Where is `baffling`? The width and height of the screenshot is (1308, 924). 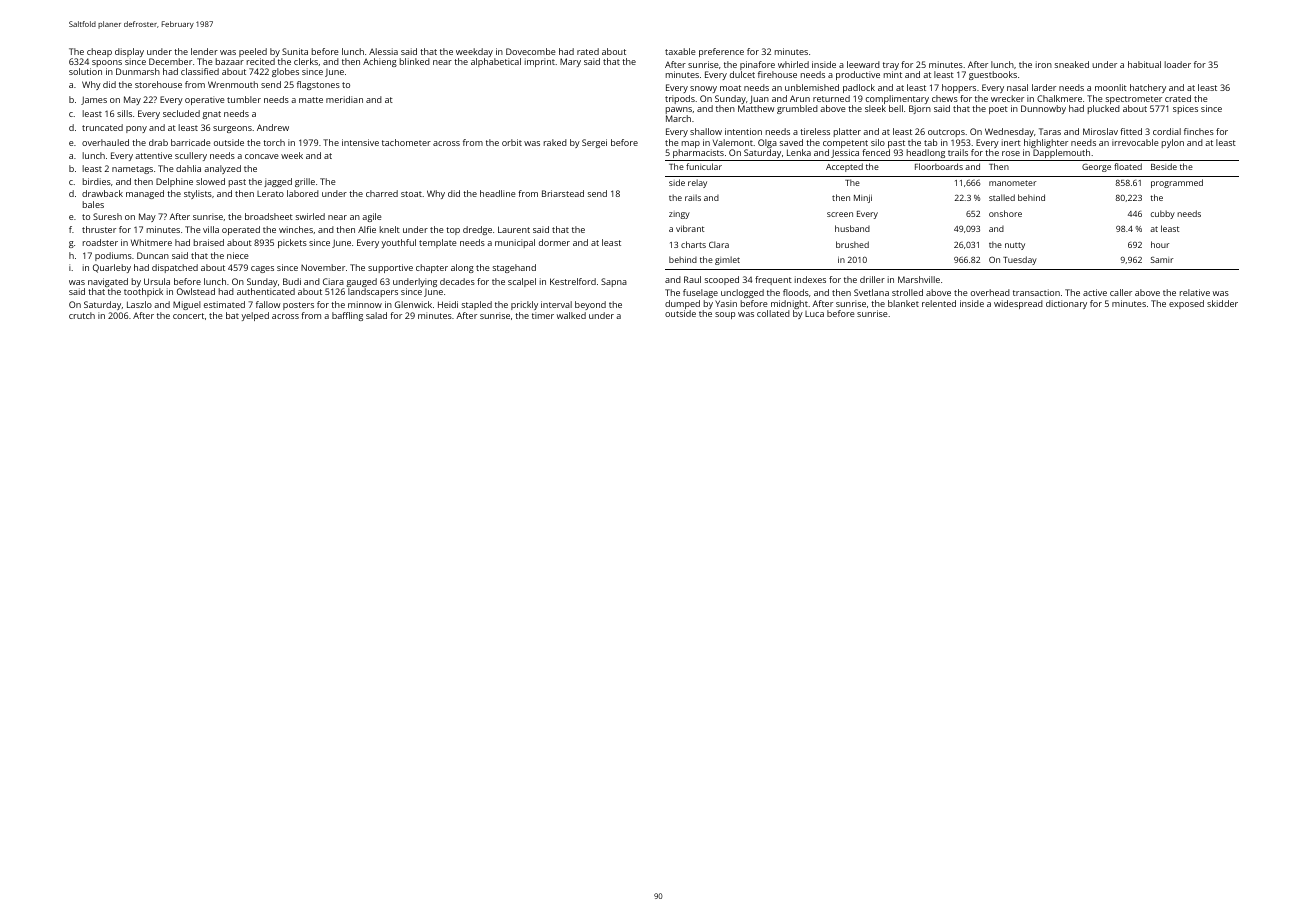 baffling is located at coordinates (347, 316).
